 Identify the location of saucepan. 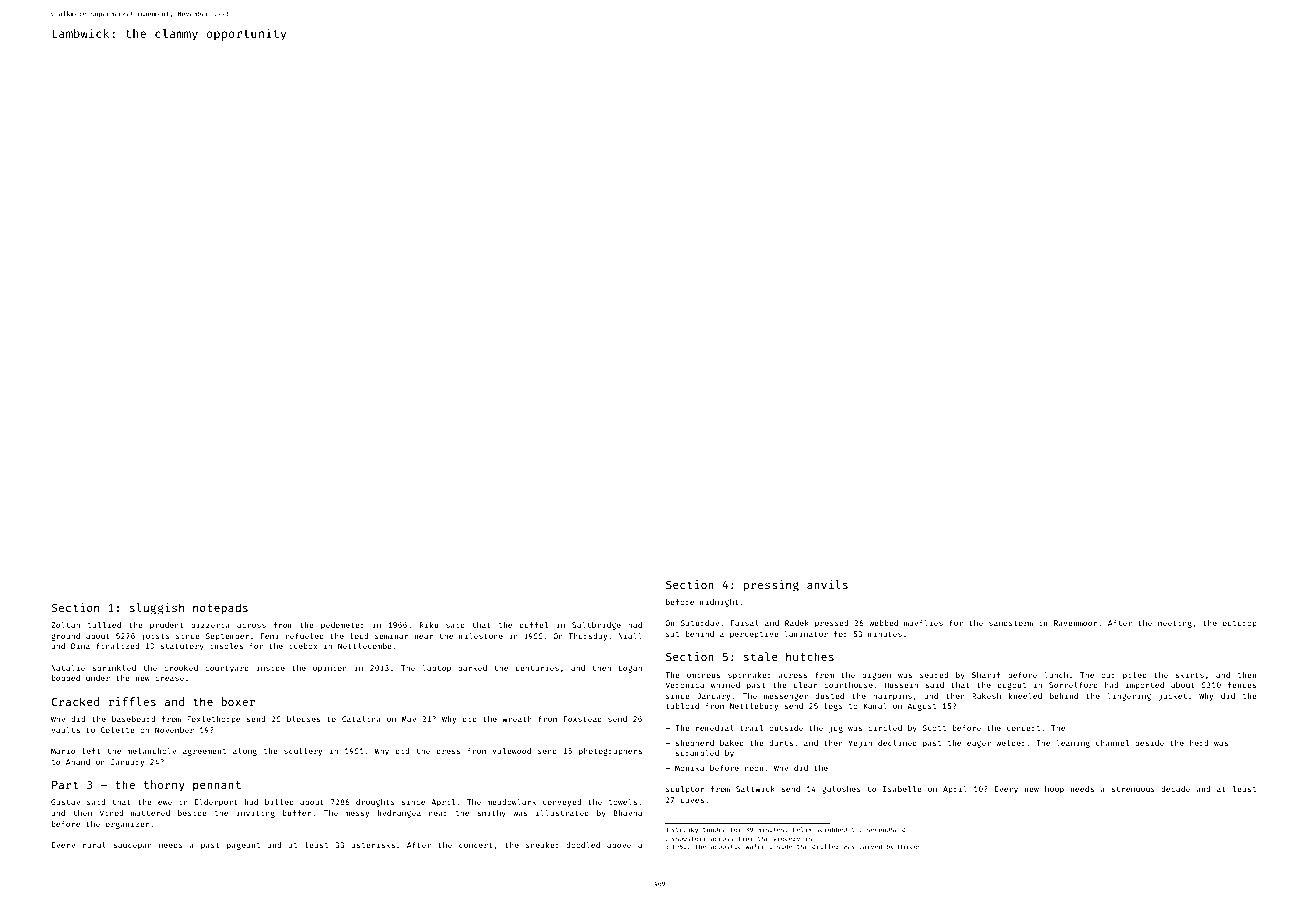
(132, 846).
